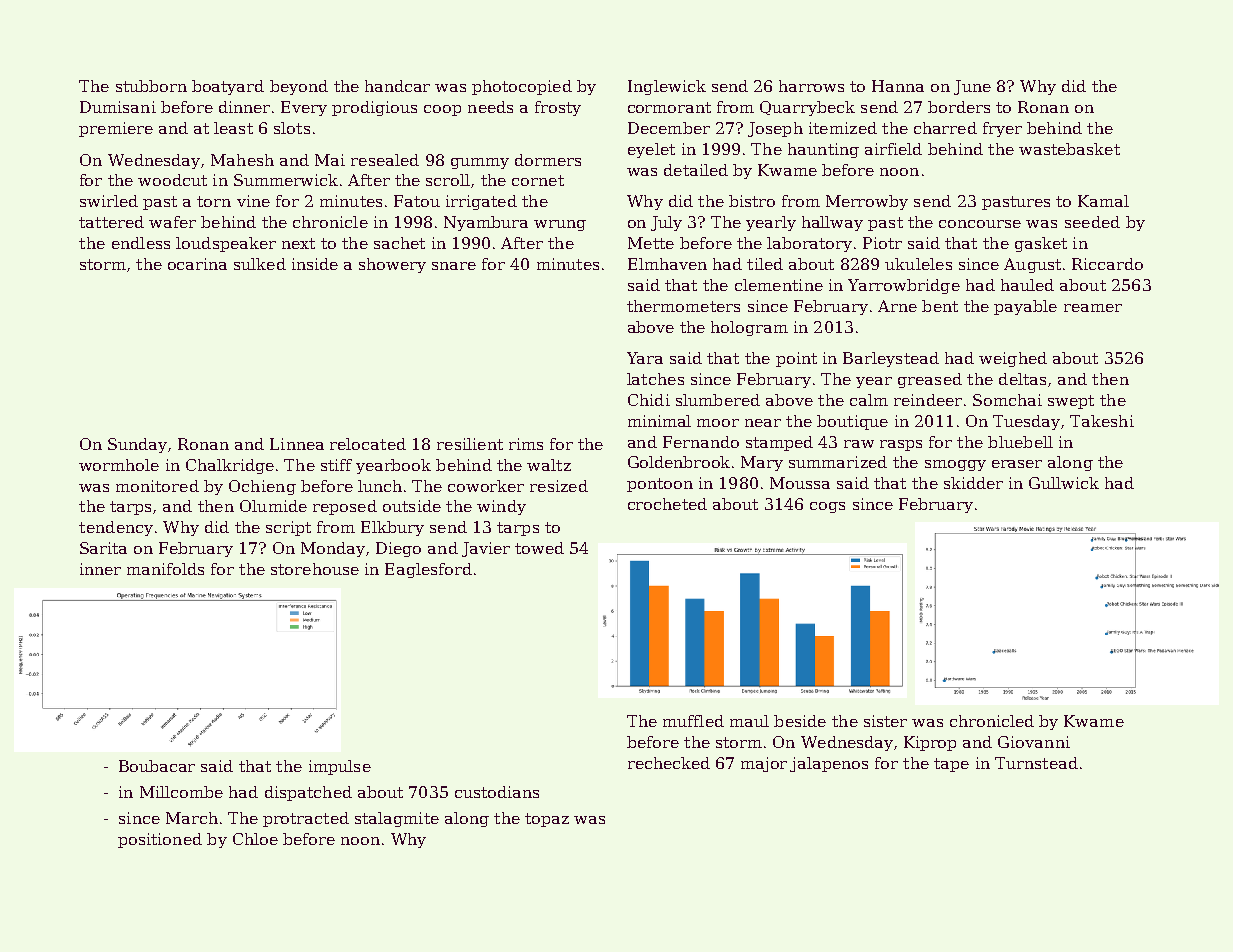  I want to click on Eaglesford, so click(428, 570).
